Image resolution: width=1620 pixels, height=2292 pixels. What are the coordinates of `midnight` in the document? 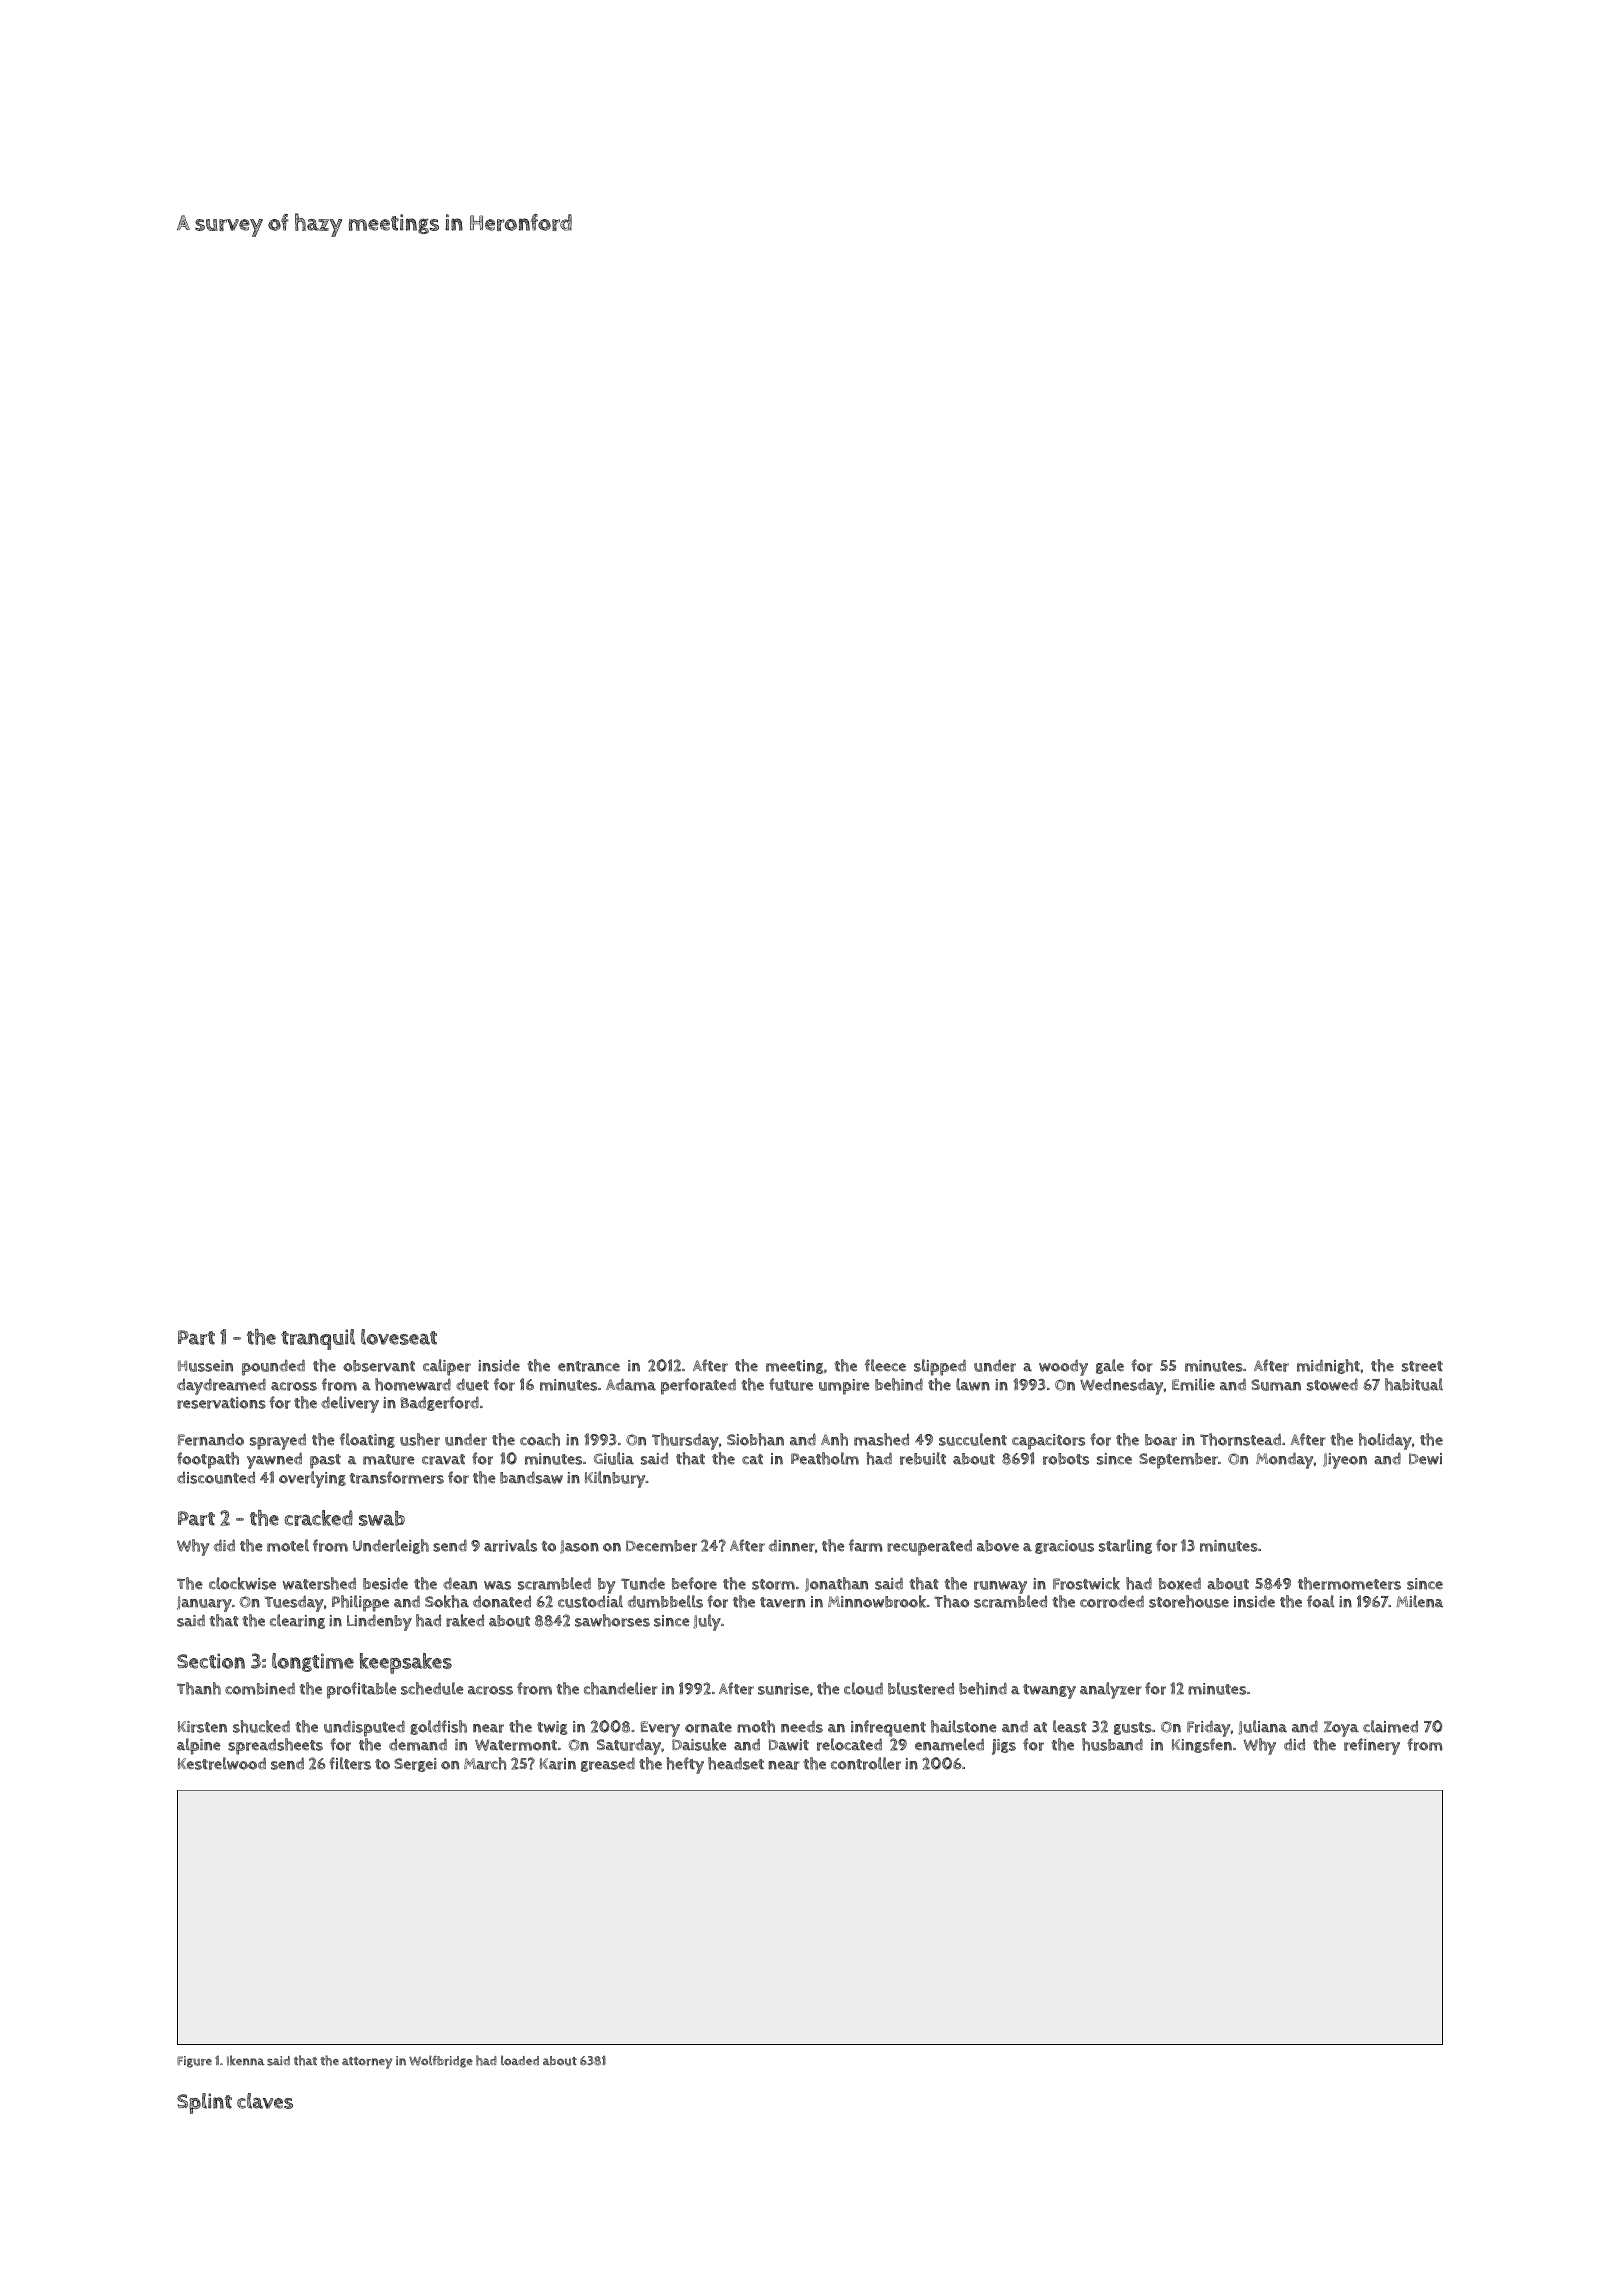 It's located at (1328, 1366).
